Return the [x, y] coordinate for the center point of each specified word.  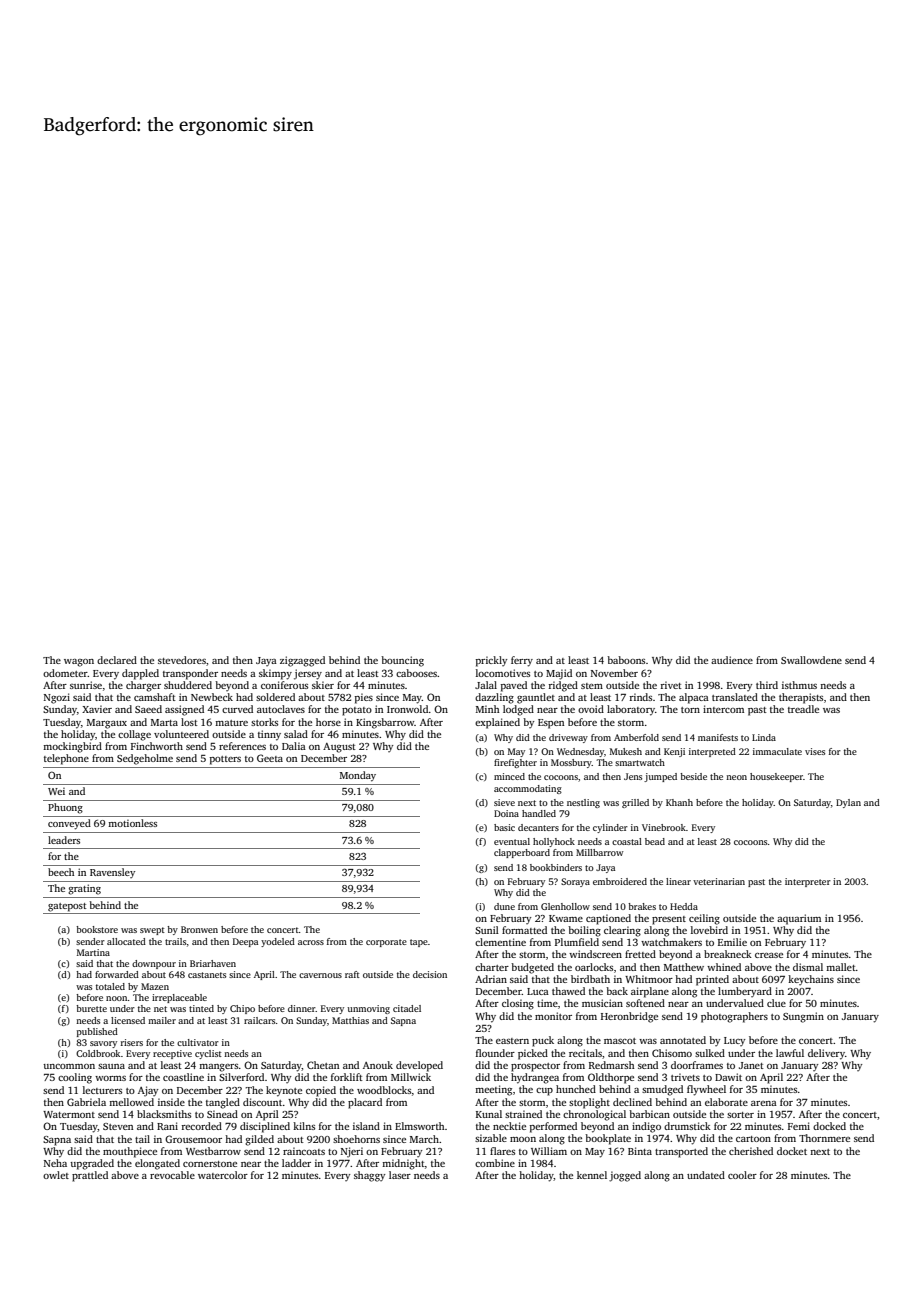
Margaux [107, 724]
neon [736, 777]
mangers [218, 1068]
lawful [790, 1053]
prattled [90, 1176]
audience [732, 660]
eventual [512, 841]
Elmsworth [420, 1126]
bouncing [402, 661]
